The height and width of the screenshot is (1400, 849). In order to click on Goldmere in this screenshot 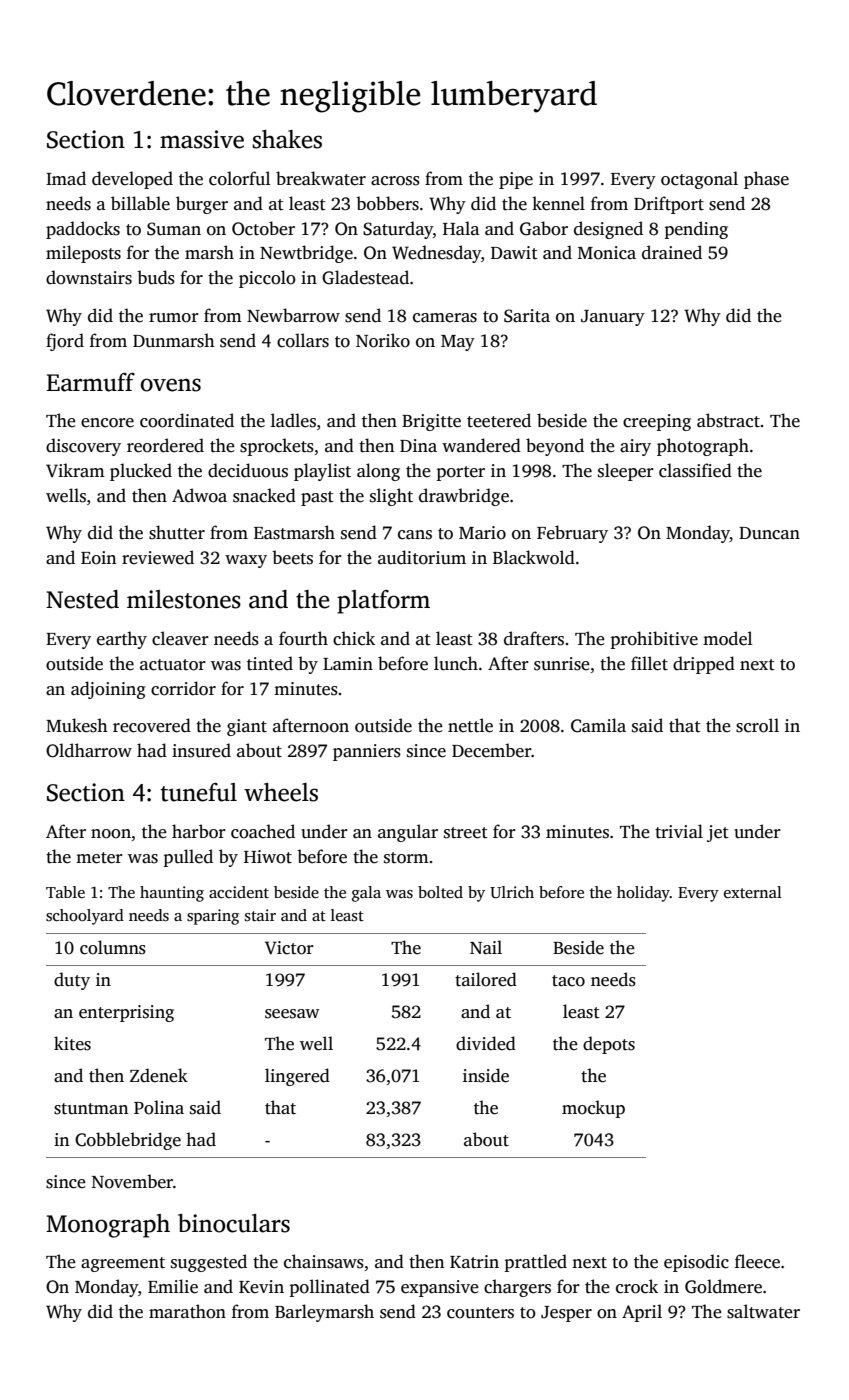, I will do `click(723, 1286)`.
